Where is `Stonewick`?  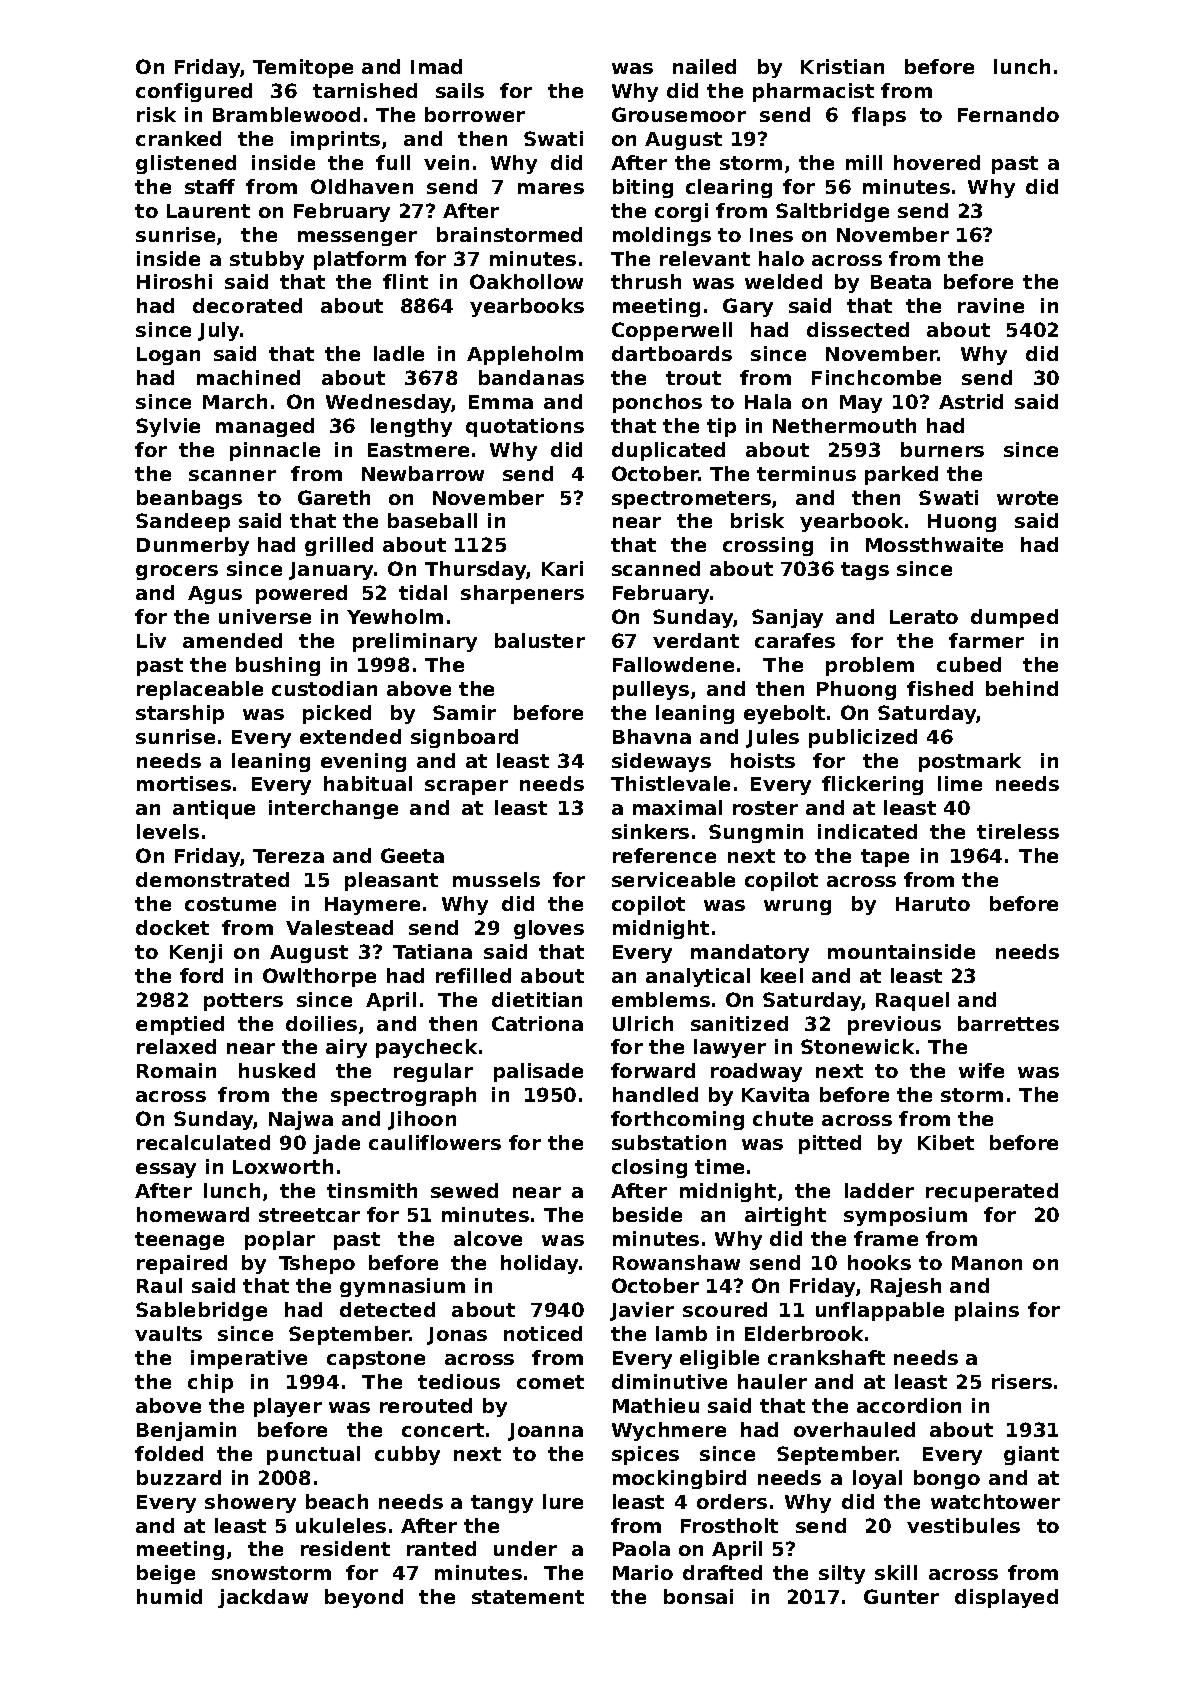 Stonewick is located at coordinates (857, 1046).
